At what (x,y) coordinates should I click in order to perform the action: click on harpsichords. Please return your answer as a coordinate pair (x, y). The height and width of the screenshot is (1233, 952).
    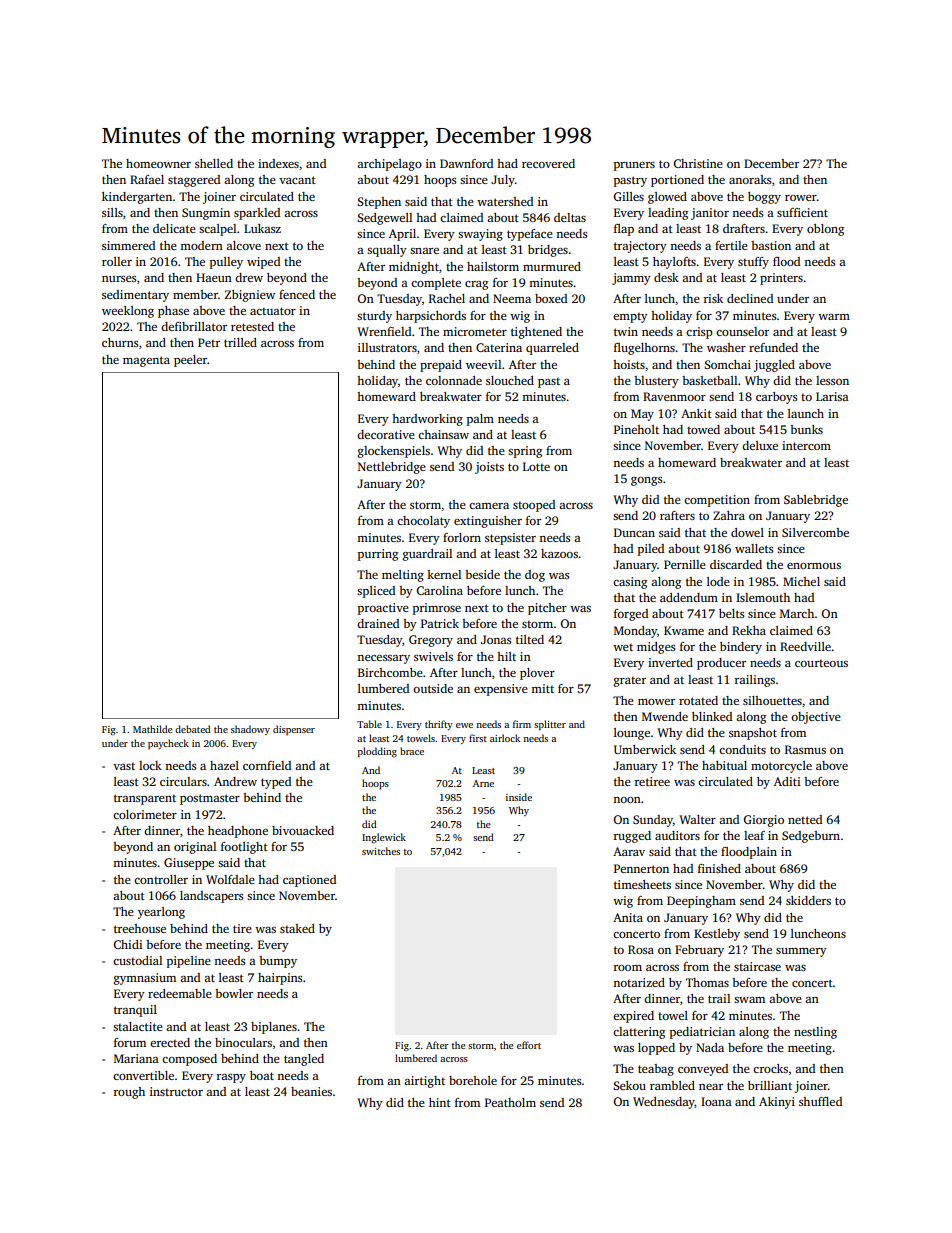
    Looking at the image, I should click on (431, 317).
